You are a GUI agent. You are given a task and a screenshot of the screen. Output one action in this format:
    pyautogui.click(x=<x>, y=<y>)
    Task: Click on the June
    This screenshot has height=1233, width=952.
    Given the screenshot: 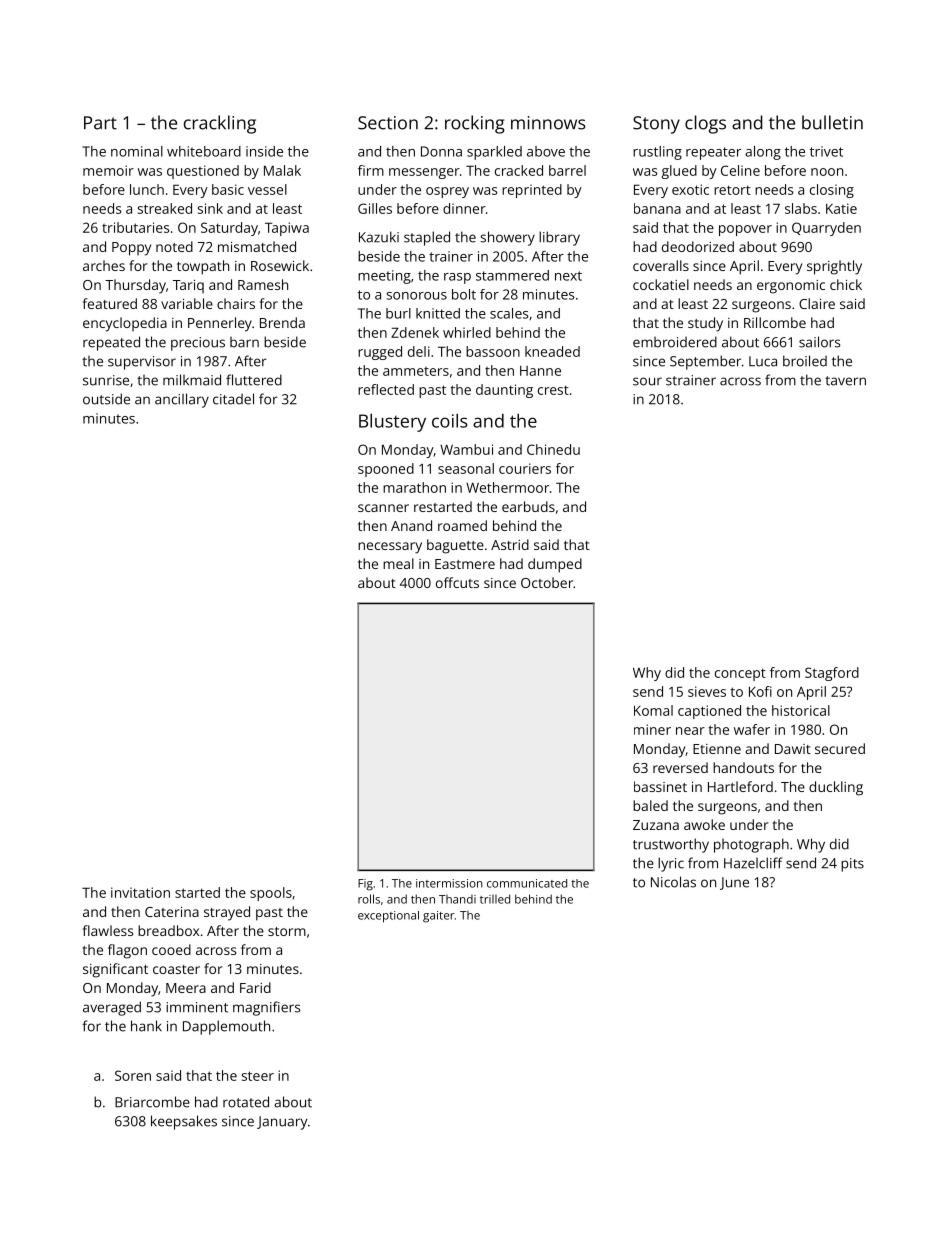 What is the action you would take?
    pyautogui.click(x=734, y=883)
